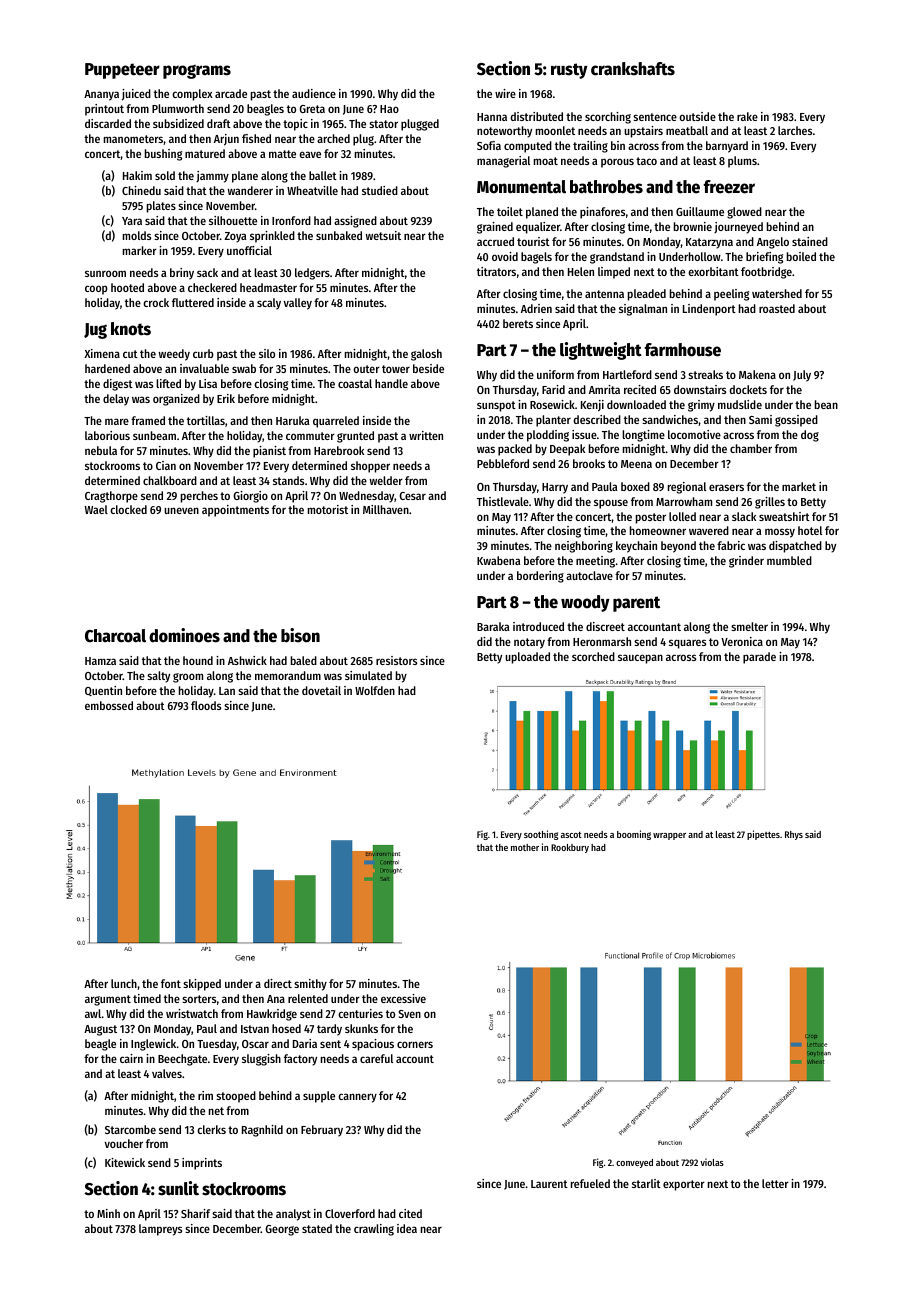  Describe the element at coordinates (278, 983) in the document. I see `direct` at that location.
